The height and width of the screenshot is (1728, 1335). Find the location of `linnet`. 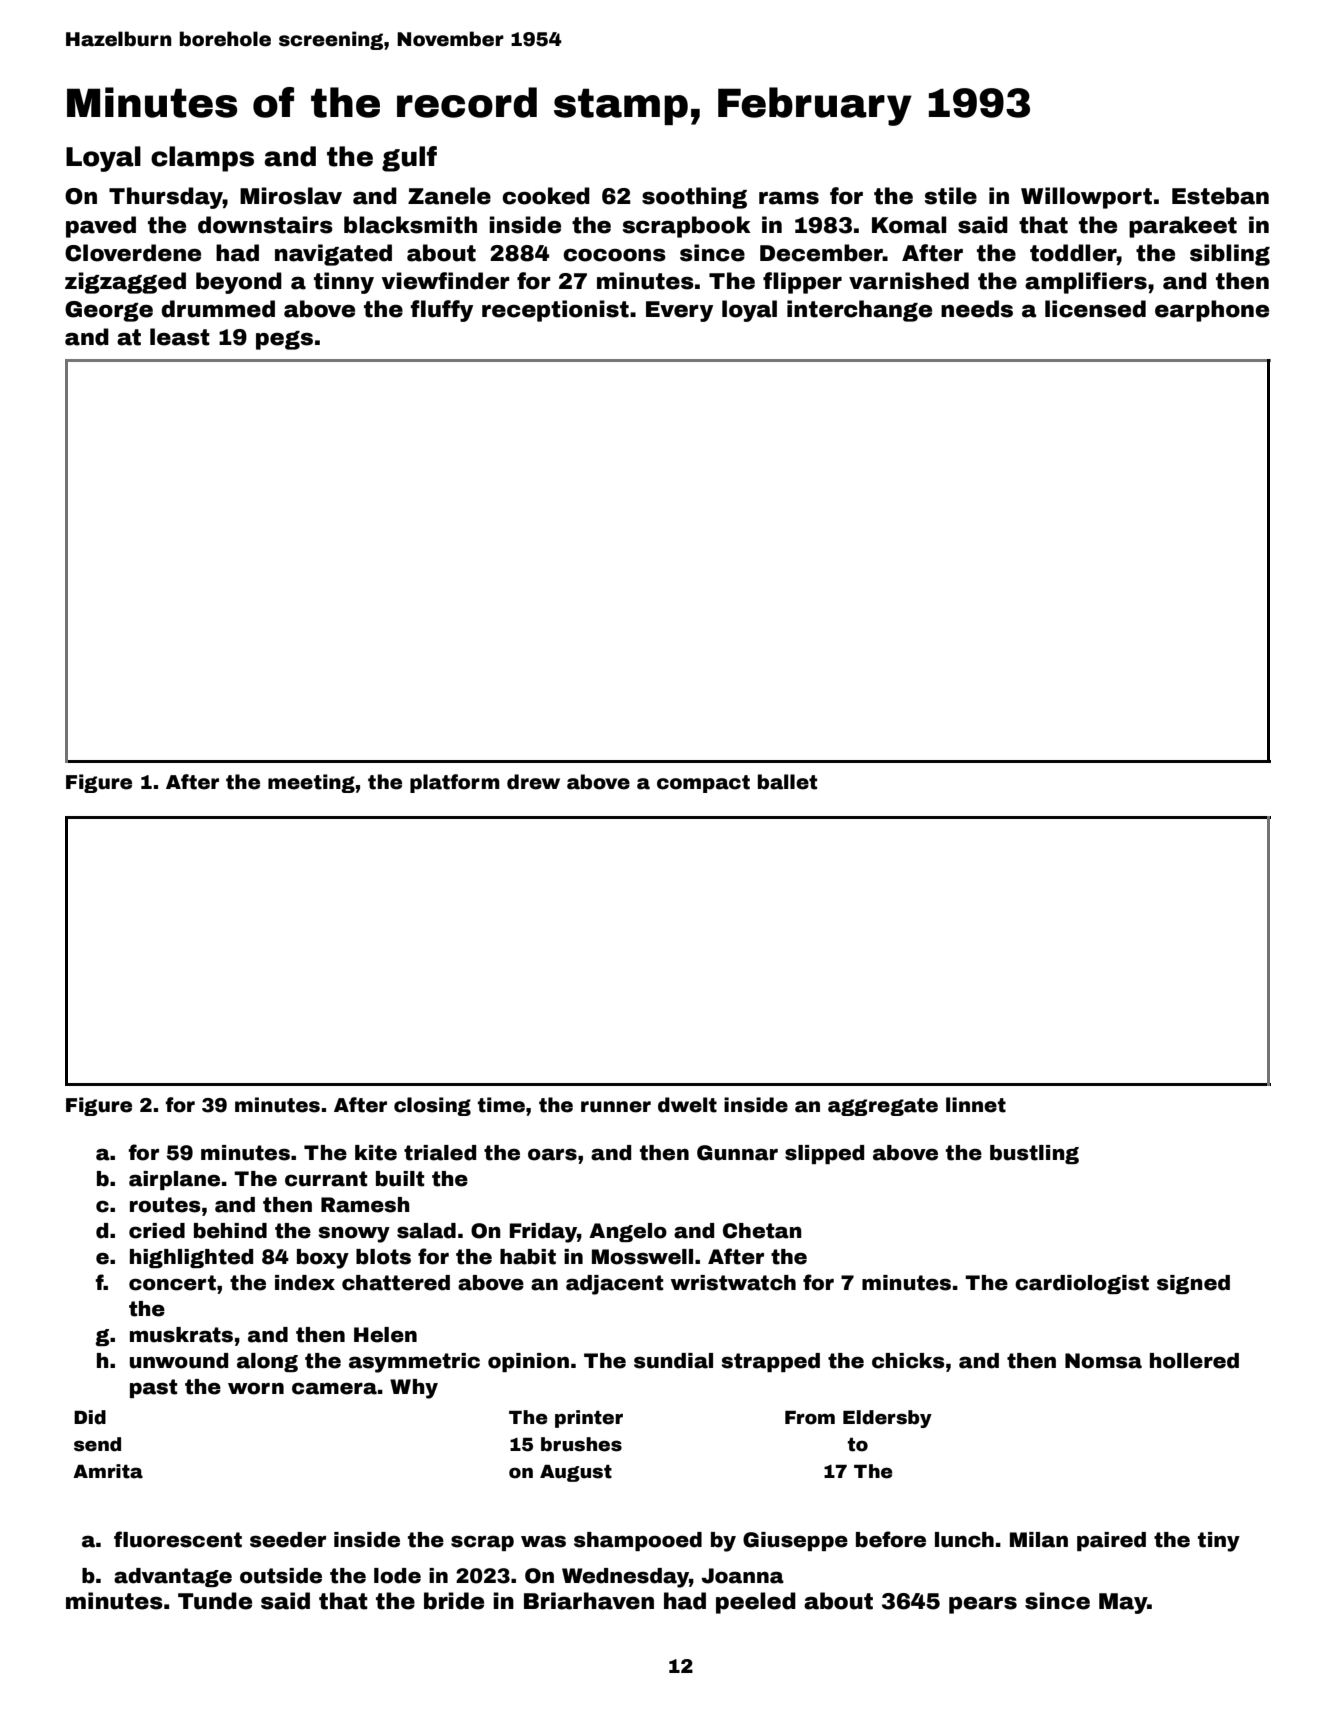

linnet is located at coordinates (976, 1105).
